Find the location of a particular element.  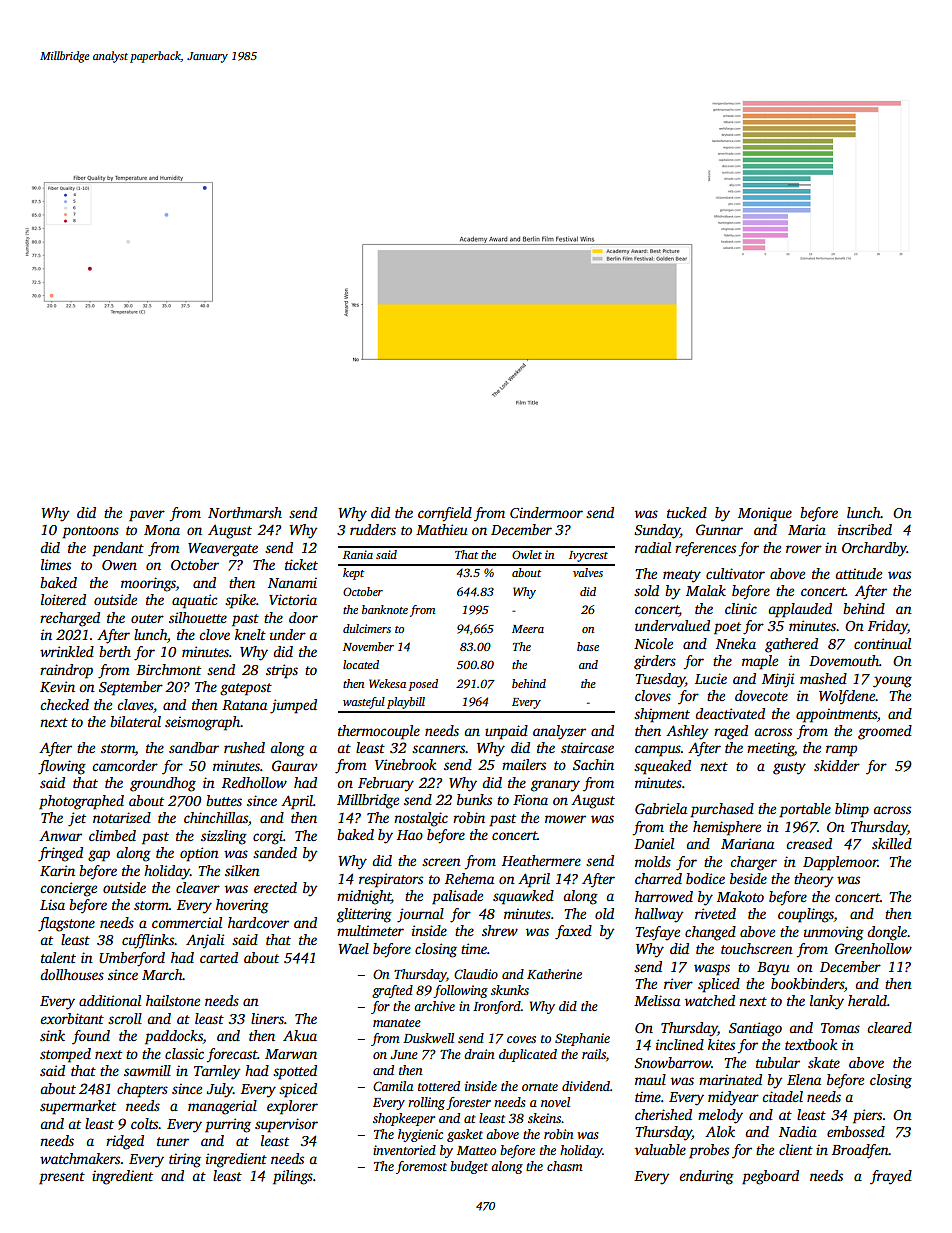

unmoving is located at coordinates (834, 933).
